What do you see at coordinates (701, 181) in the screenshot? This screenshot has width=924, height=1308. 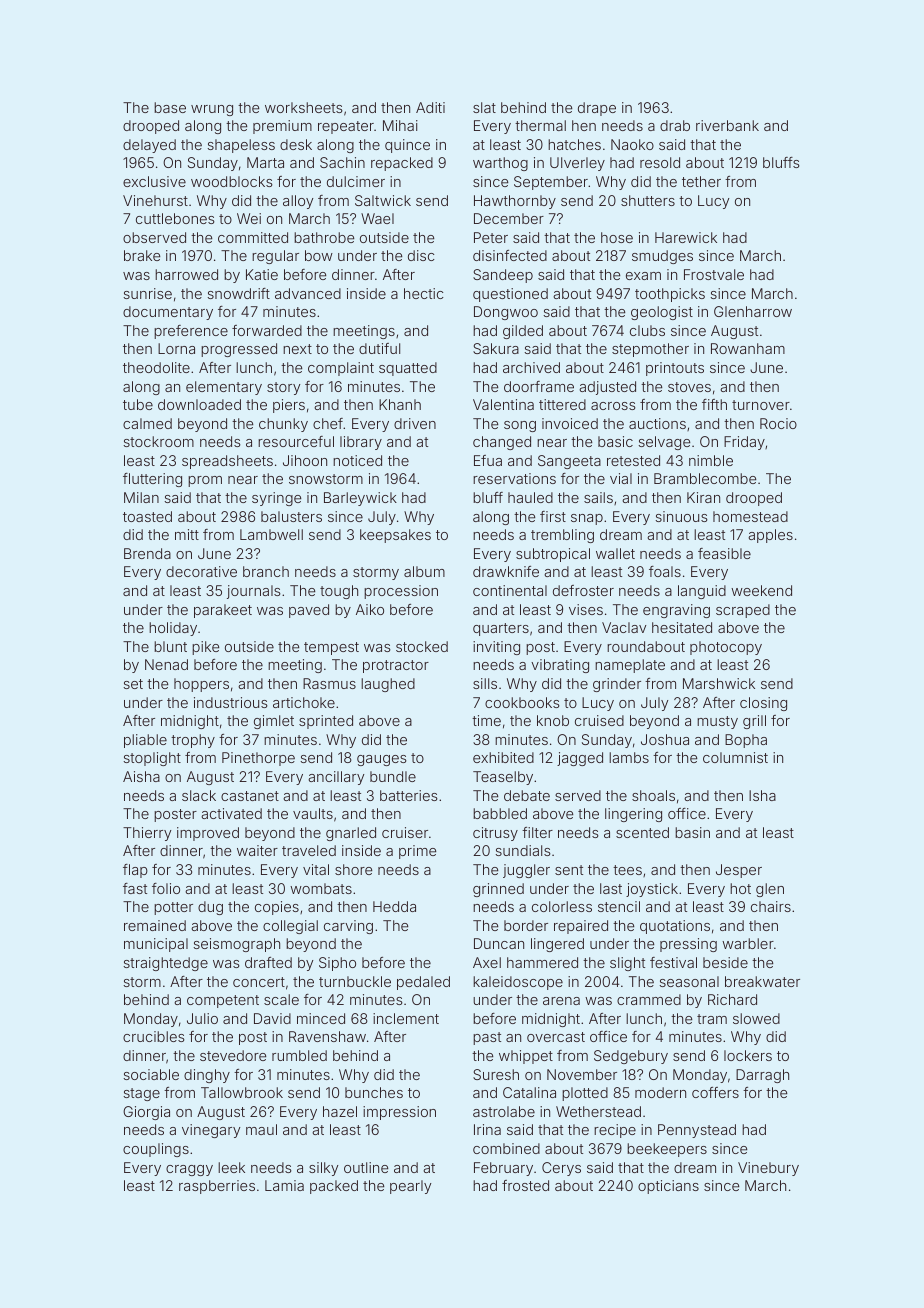 I see `tether` at bounding box center [701, 181].
